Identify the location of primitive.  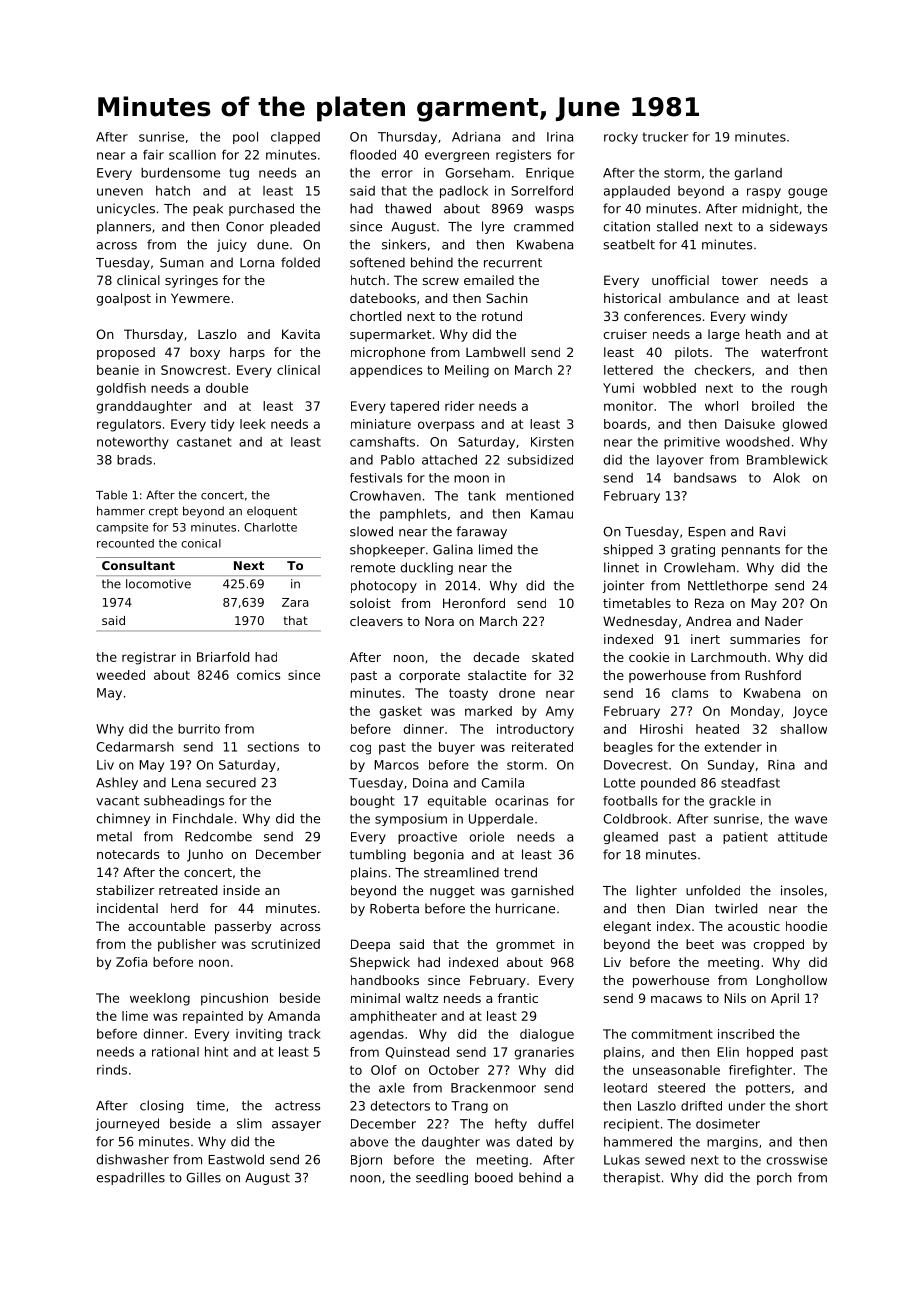
(692, 443).
